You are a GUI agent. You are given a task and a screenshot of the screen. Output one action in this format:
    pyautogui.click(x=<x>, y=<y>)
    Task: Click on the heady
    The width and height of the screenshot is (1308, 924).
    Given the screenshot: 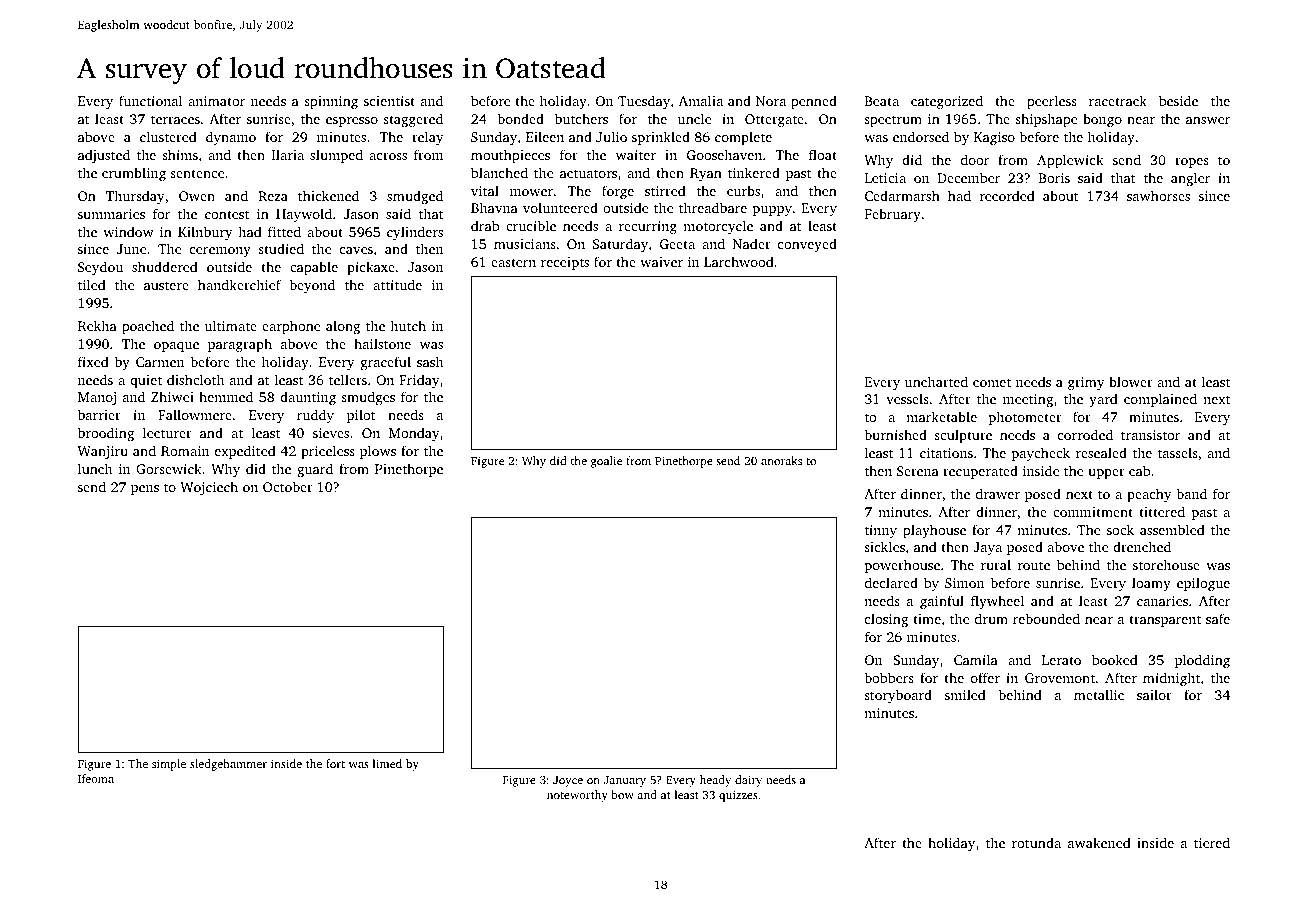 What is the action you would take?
    pyautogui.click(x=715, y=781)
